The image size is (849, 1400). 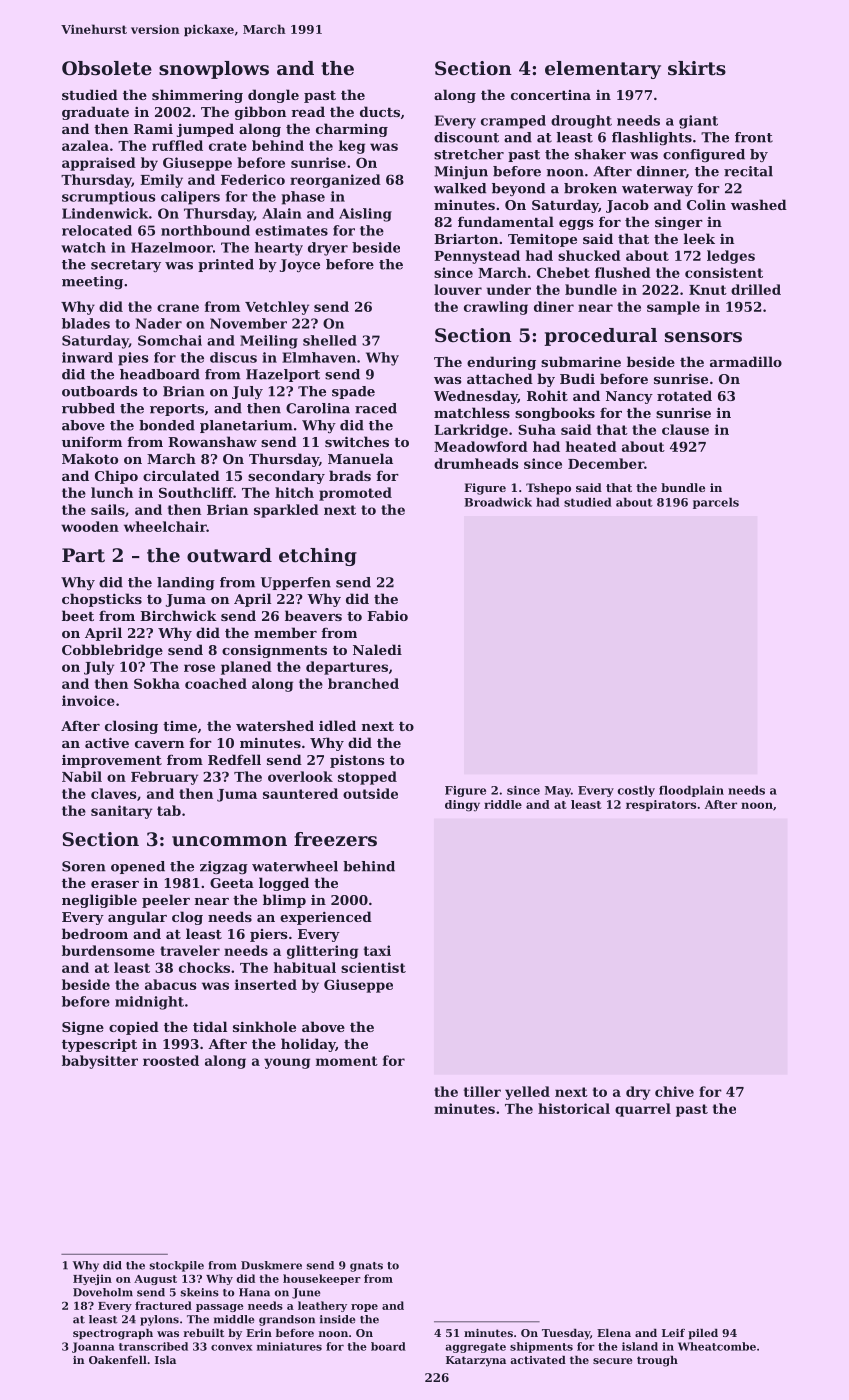 What do you see at coordinates (313, 615) in the image?
I see `beavers` at bounding box center [313, 615].
